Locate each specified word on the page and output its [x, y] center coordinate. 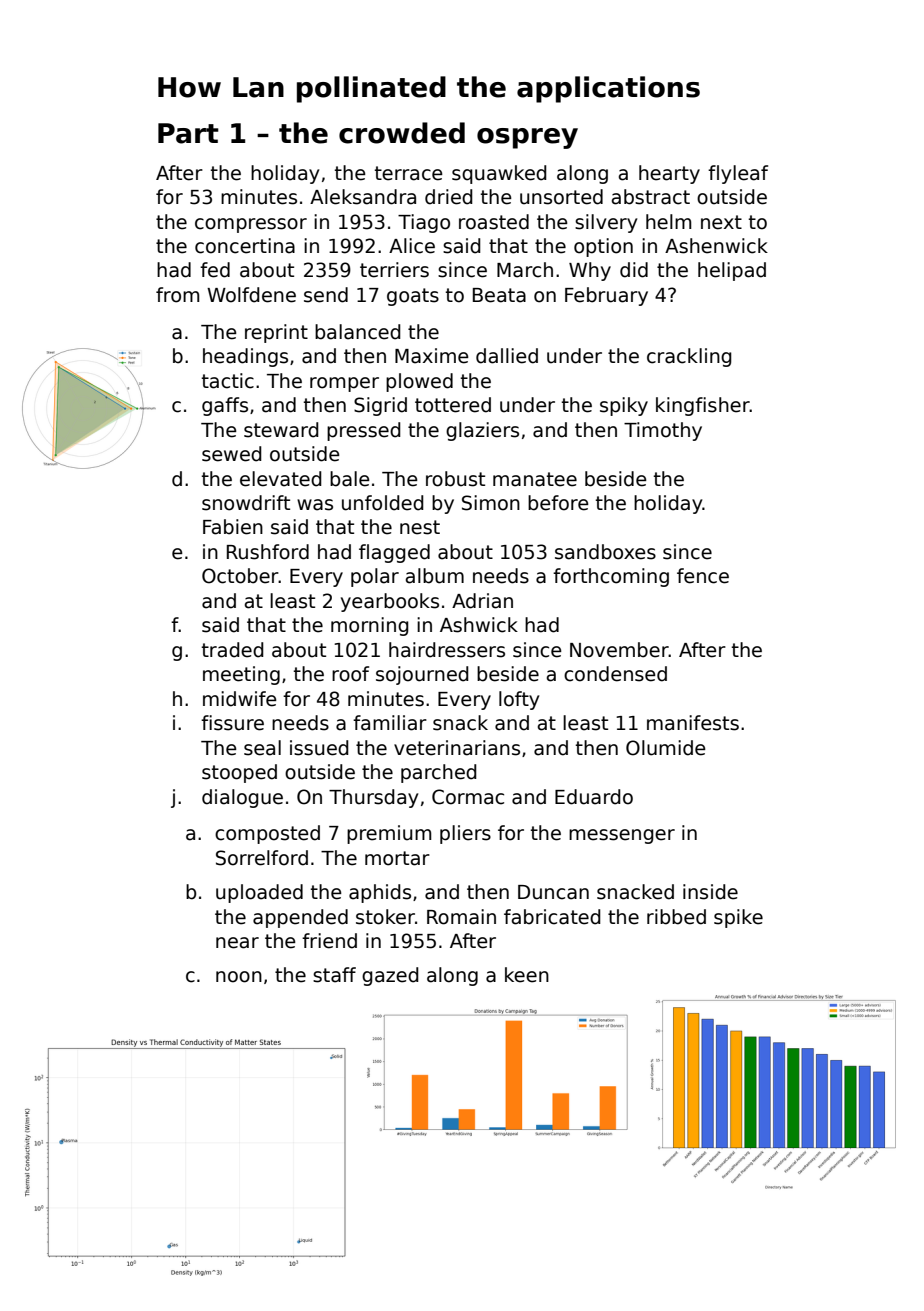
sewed [232, 454]
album [435, 576]
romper [344, 384]
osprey [527, 138]
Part [188, 133]
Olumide [666, 748]
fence [703, 576]
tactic [228, 381]
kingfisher [703, 406]
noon [239, 977]
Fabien [233, 527]
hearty [669, 174]
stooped [239, 773]
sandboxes [605, 552]
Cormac [468, 797]
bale [350, 479]
